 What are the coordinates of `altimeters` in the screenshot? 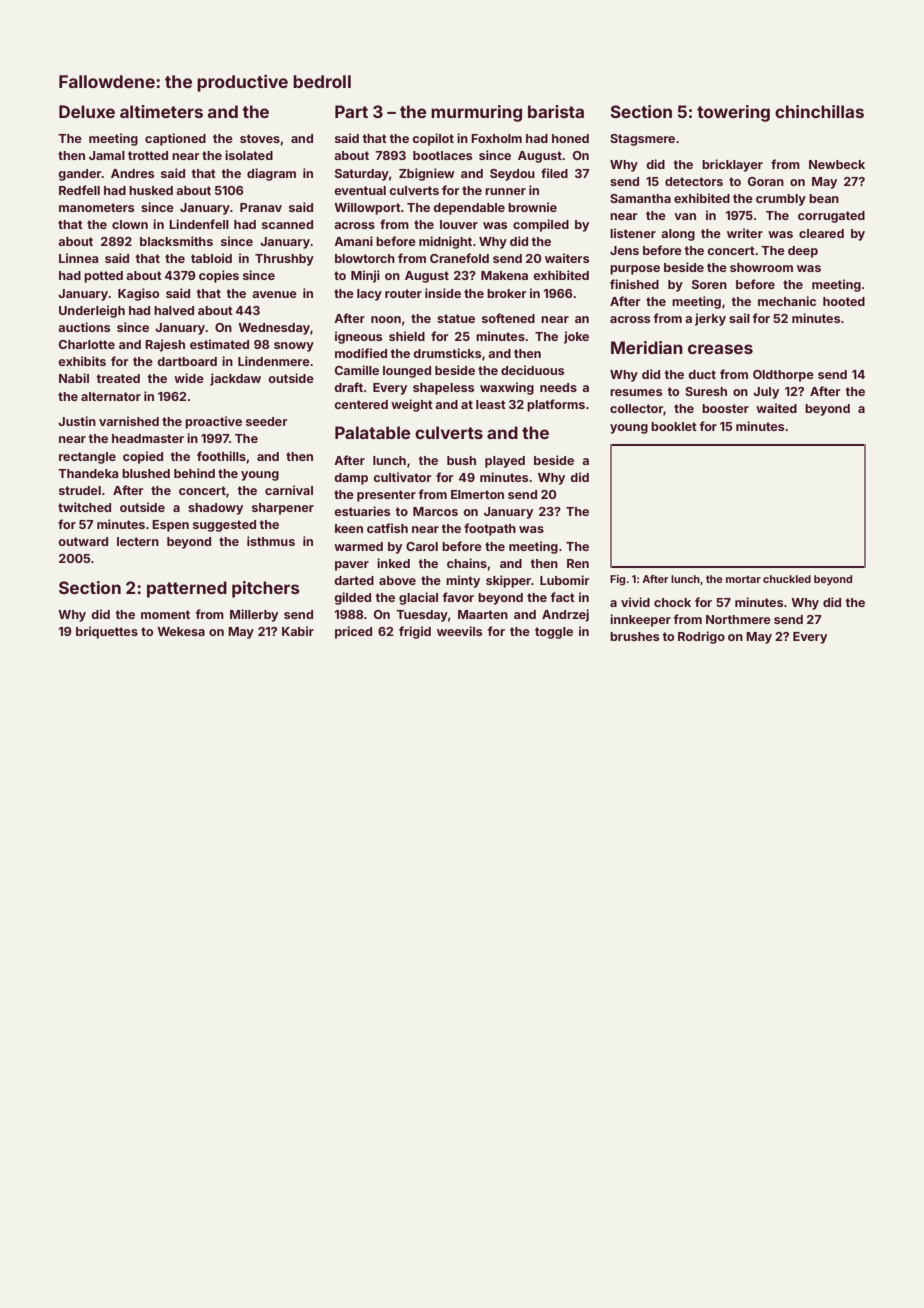 It's located at (161, 111).
